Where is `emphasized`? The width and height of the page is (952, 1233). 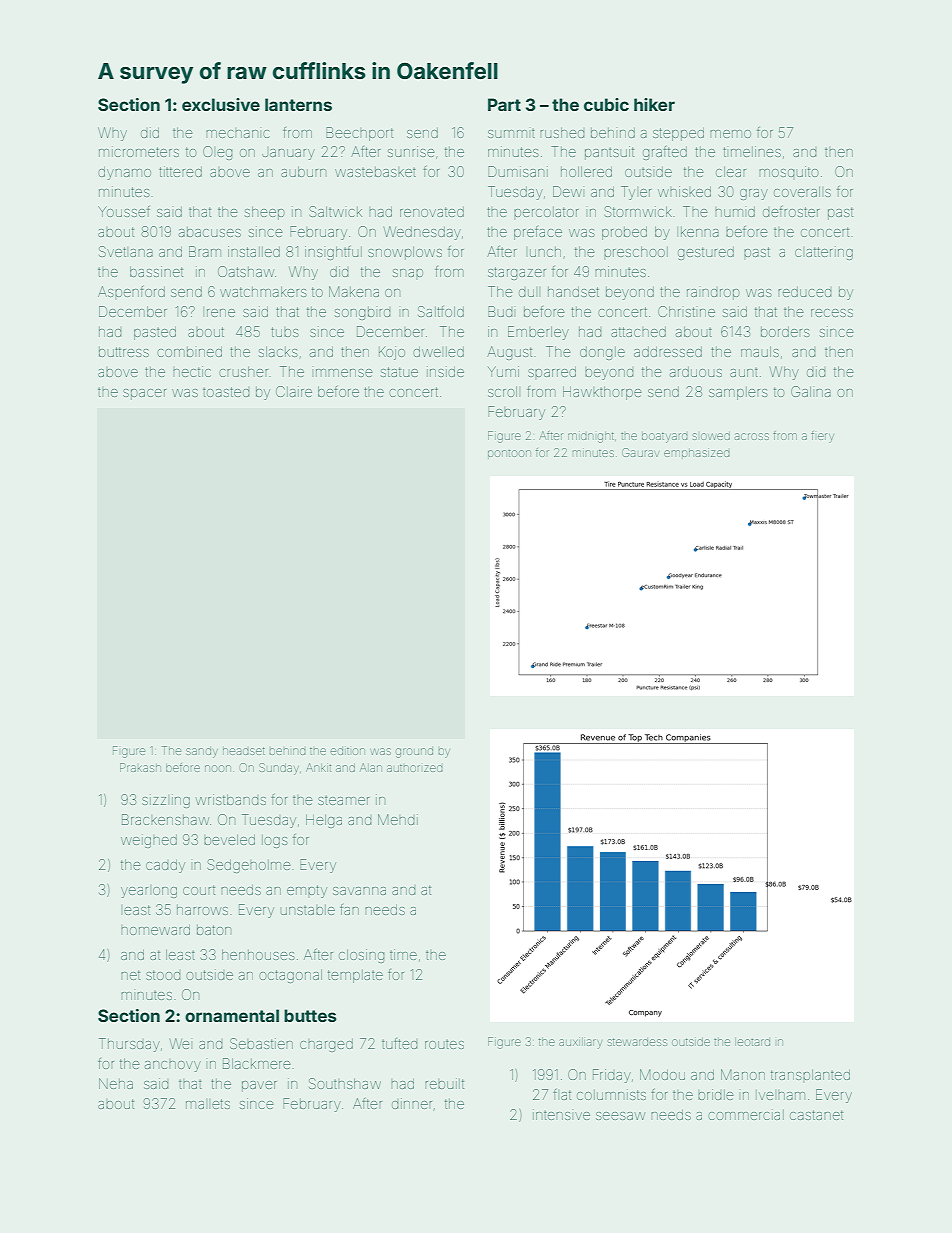
emphasized is located at coordinates (697, 453).
